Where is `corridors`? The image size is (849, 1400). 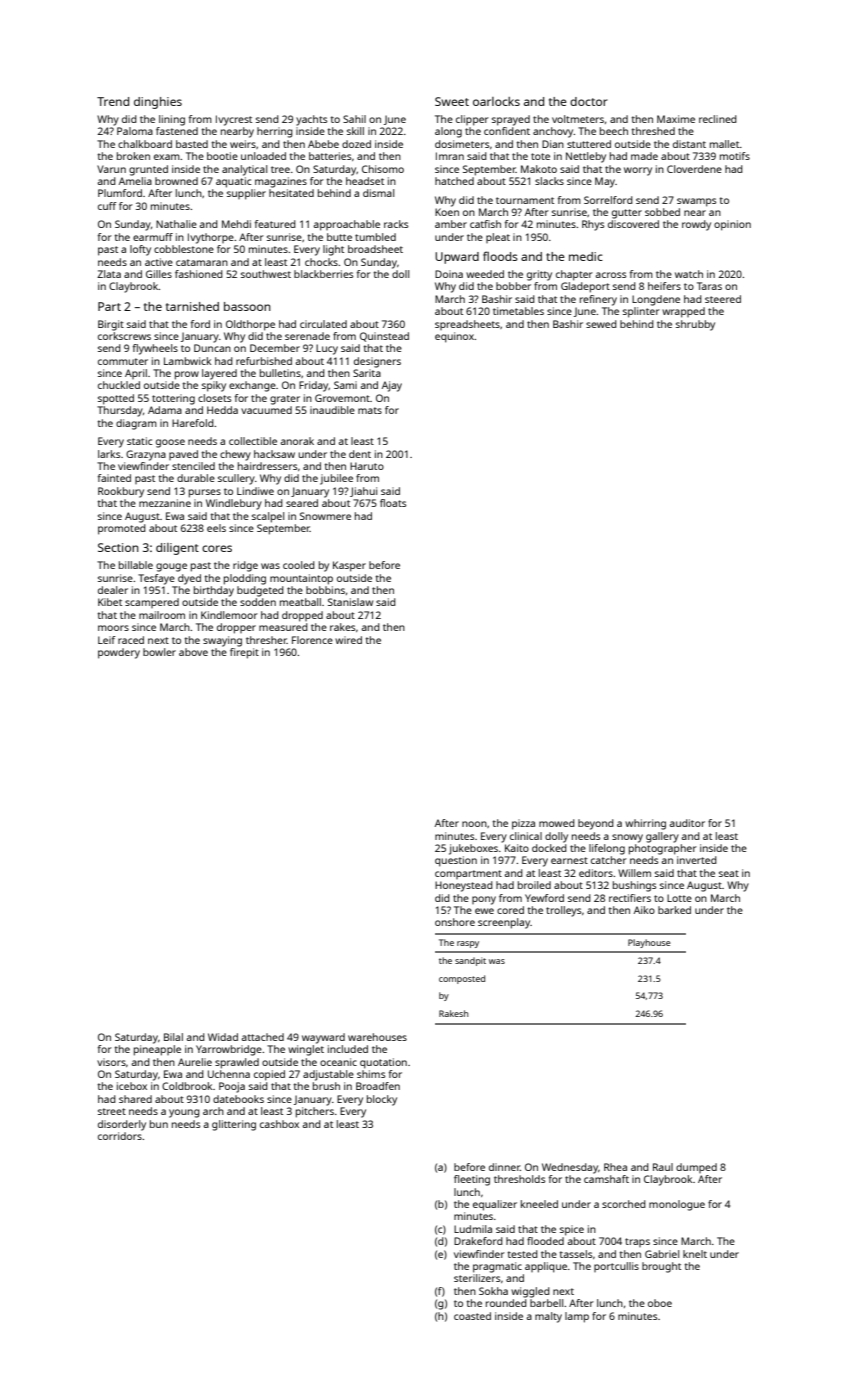
corridors is located at coordinates (120, 1136).
